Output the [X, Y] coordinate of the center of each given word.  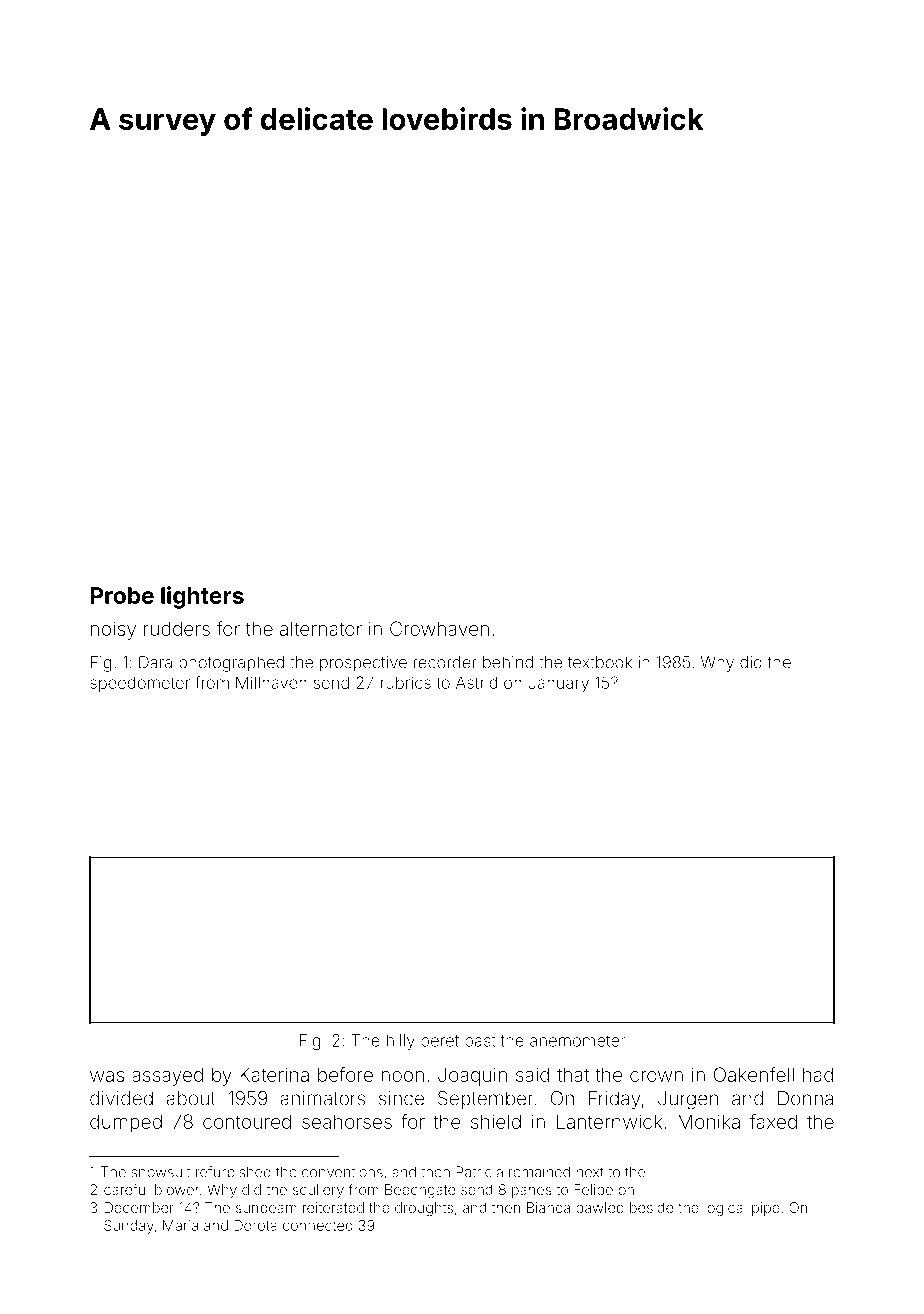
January [558, 684]
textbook [600, 662]
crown [656, 1076]
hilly [401, 1042]
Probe [122, 595]
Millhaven [271, 682]
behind [508, 662]
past [480, 1042]
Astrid [476, 682]
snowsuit [160, 1172]
